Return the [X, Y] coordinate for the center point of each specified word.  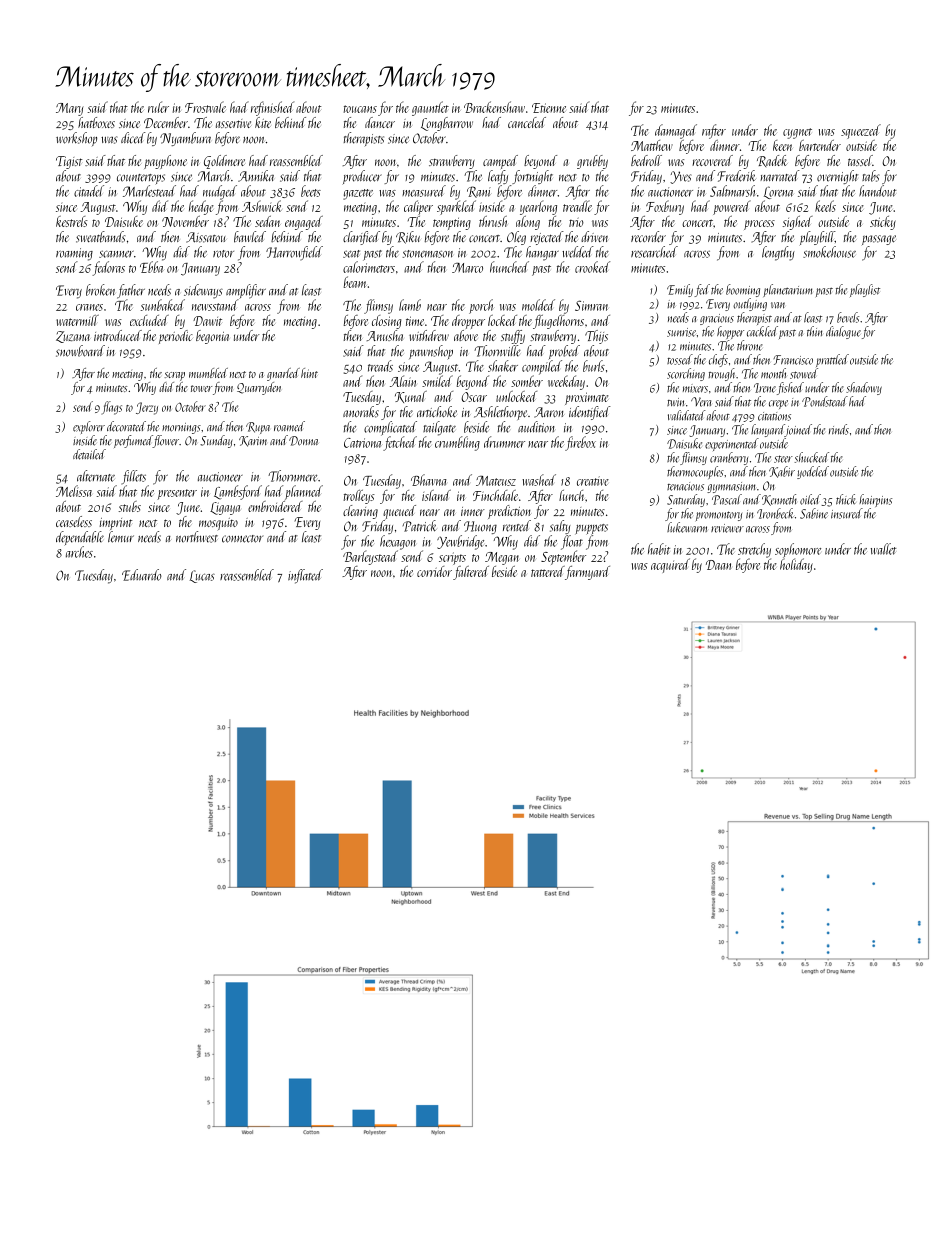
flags [112, 408]
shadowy [864, 388]
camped [500, 162]
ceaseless [74, 521]
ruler [158, 107]
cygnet [797, 133]
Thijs [596, 337]
